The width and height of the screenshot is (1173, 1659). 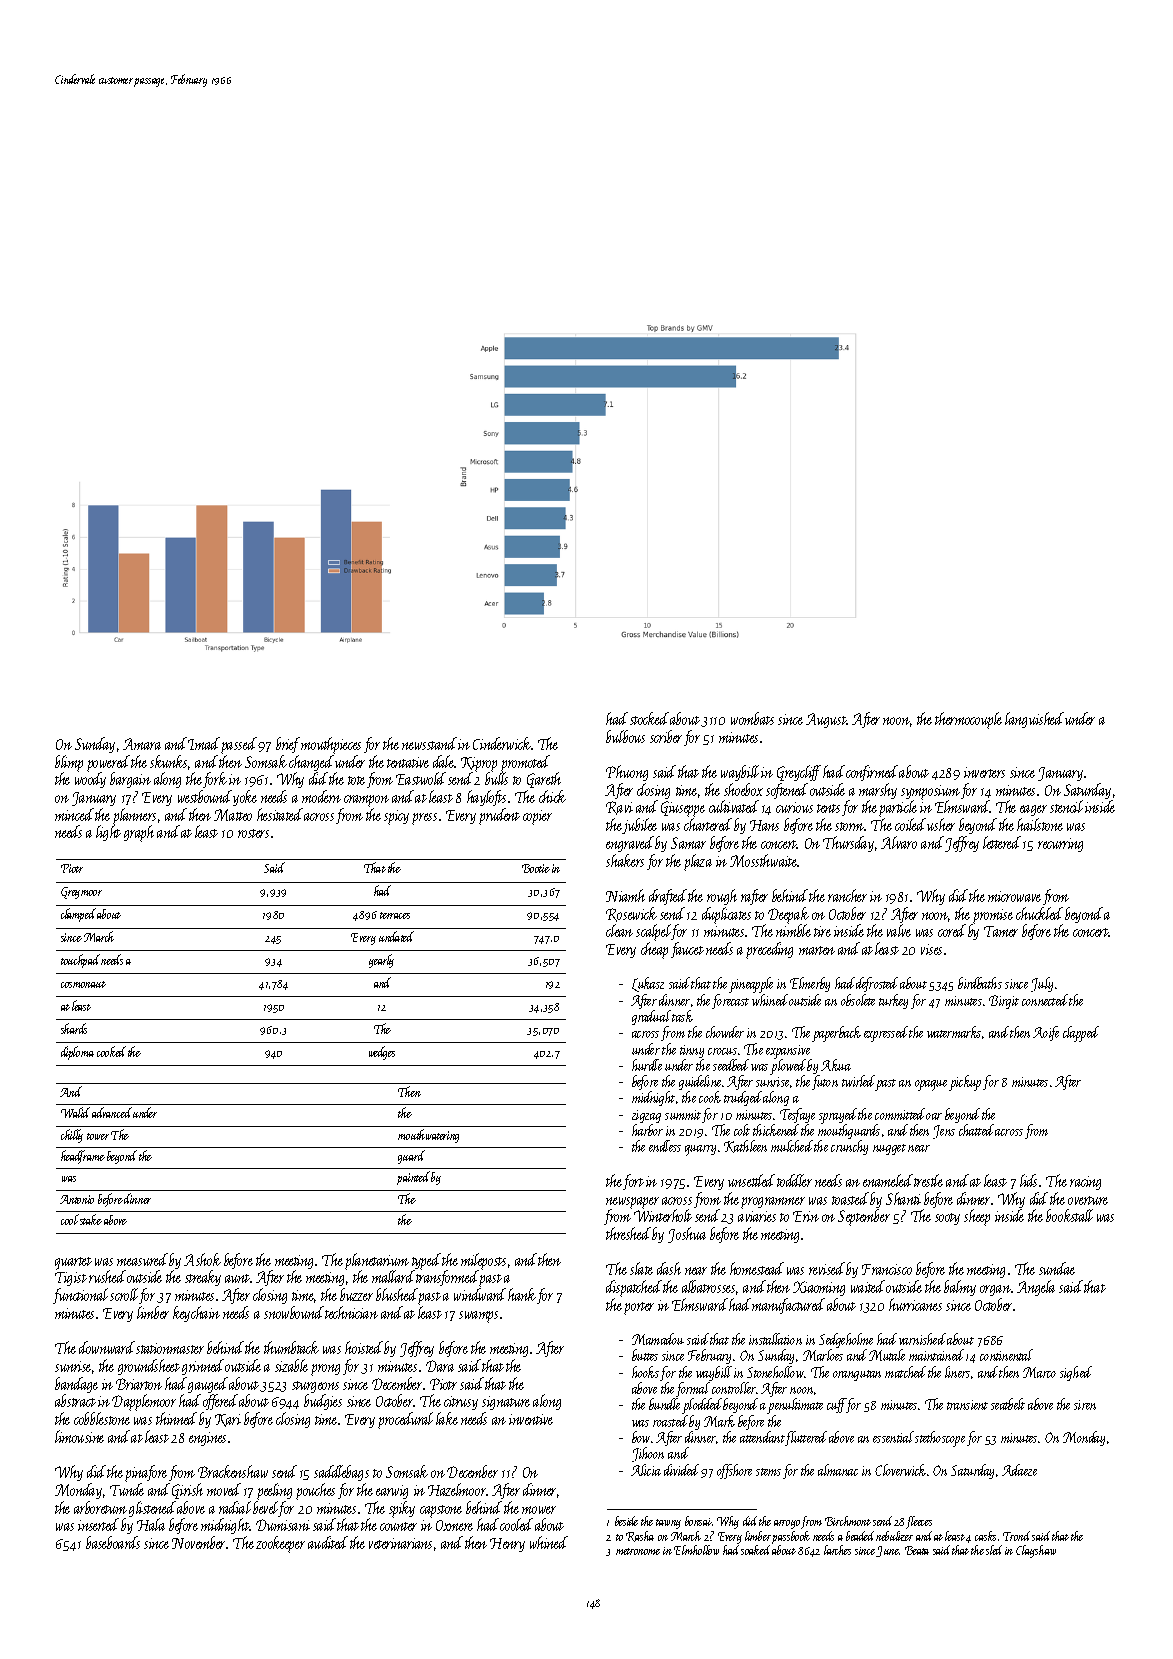 What do you see at coordinates (632, 1203) in the screenshot?
I see `newspaper` at bounding box center [632, 1203].
